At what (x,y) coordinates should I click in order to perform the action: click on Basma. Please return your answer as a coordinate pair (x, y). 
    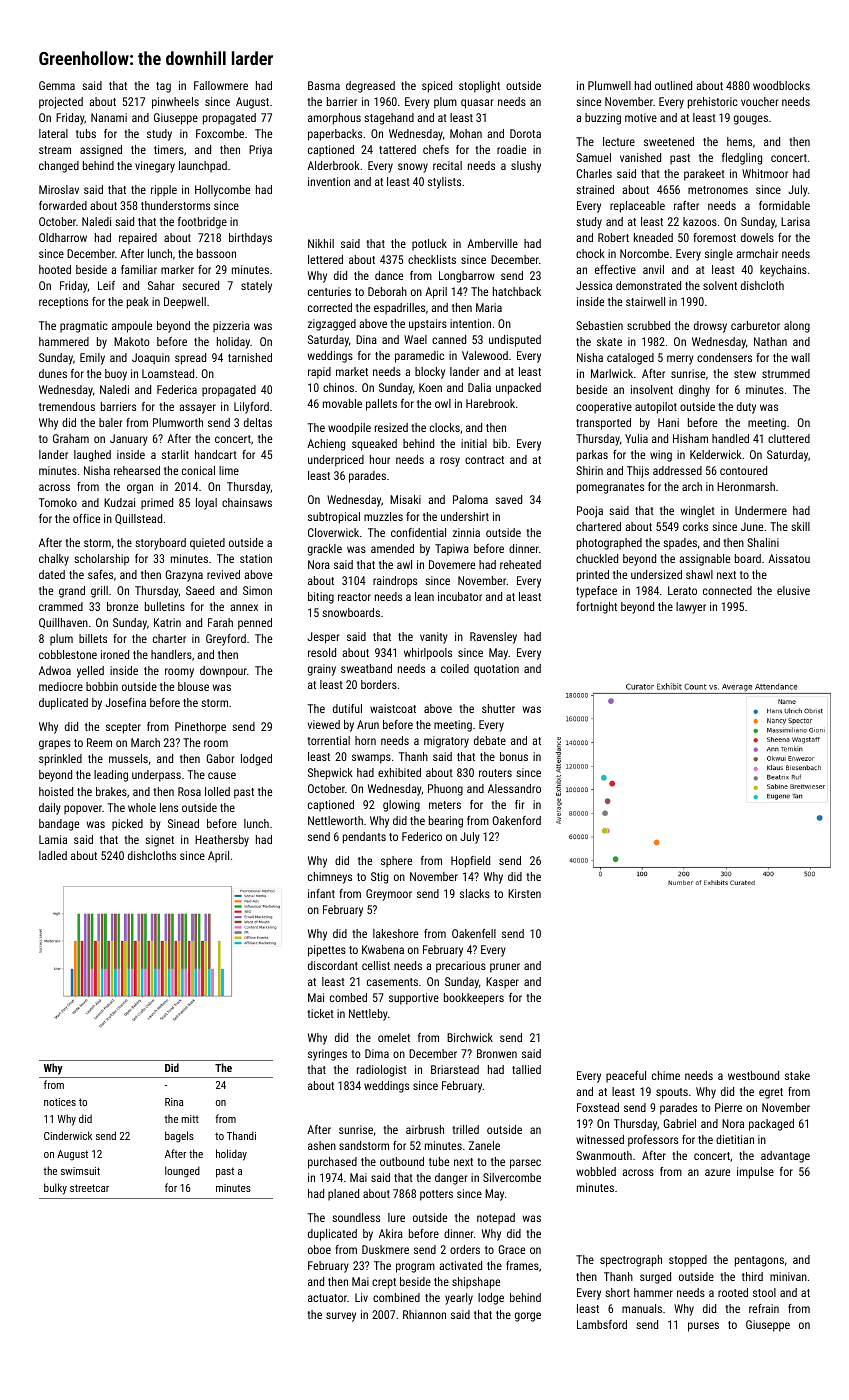
    Looking at the image, I should click on (324, 85).
